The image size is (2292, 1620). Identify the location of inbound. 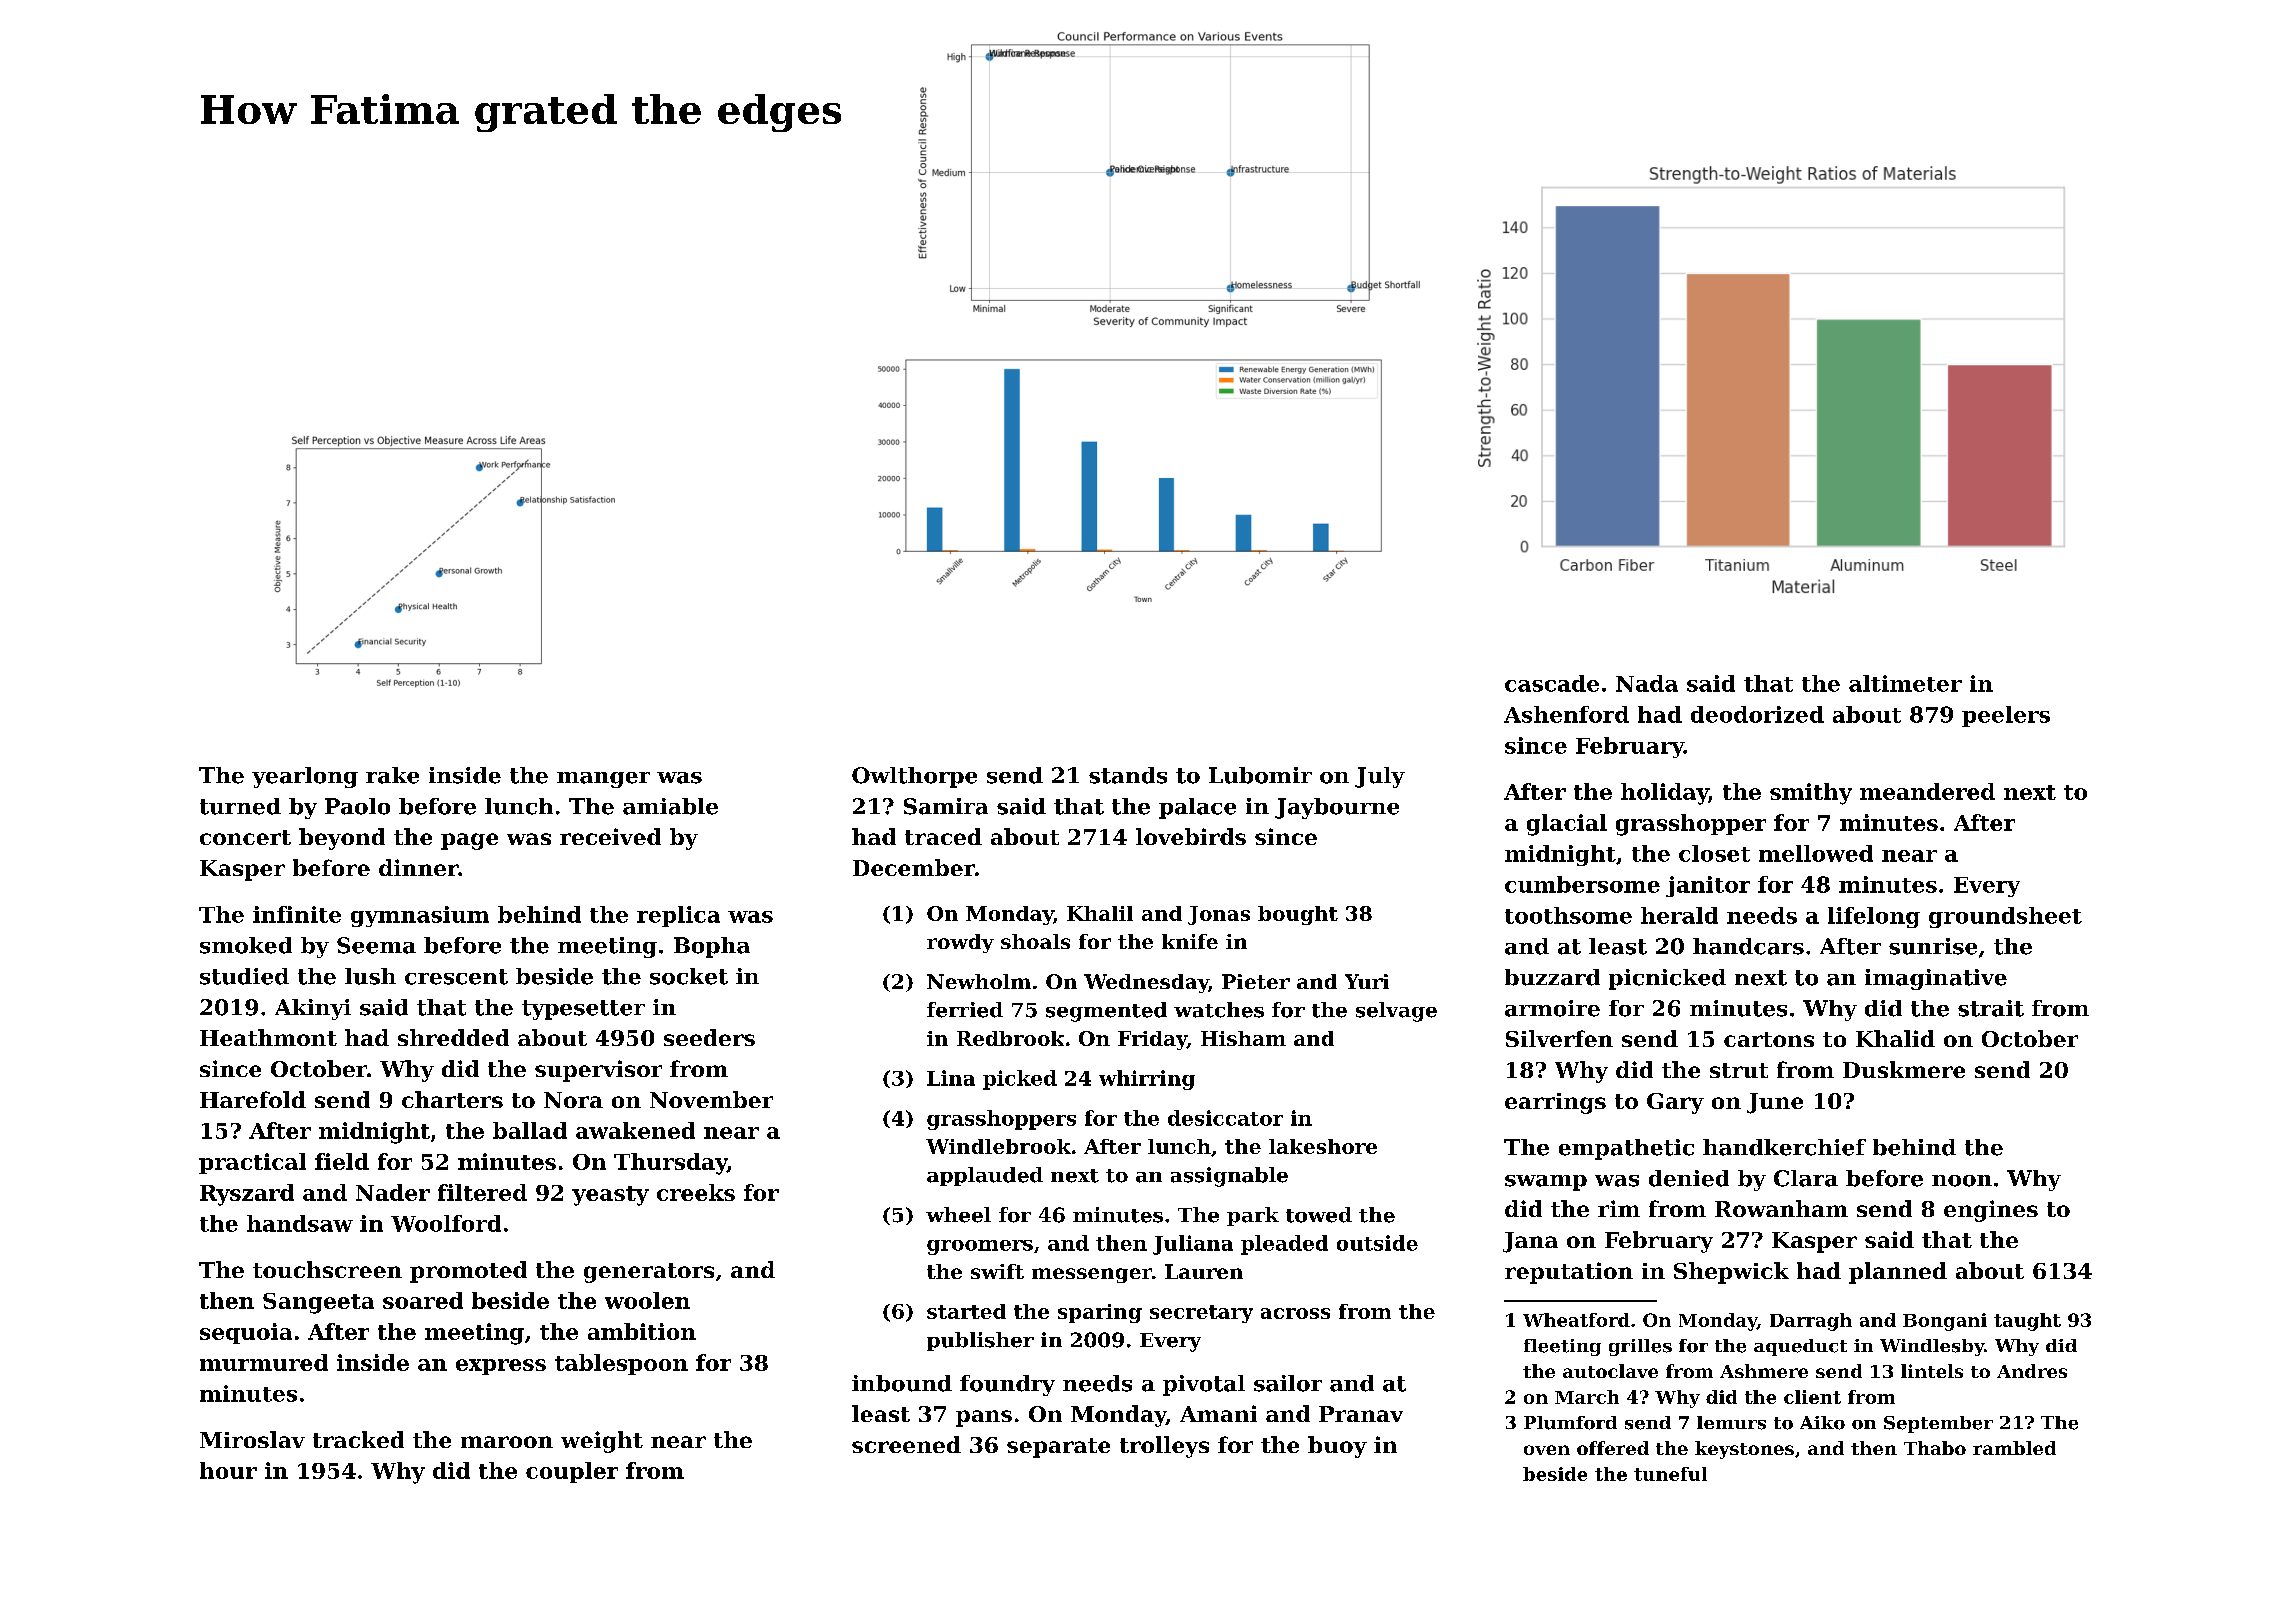
(902, 1383).
